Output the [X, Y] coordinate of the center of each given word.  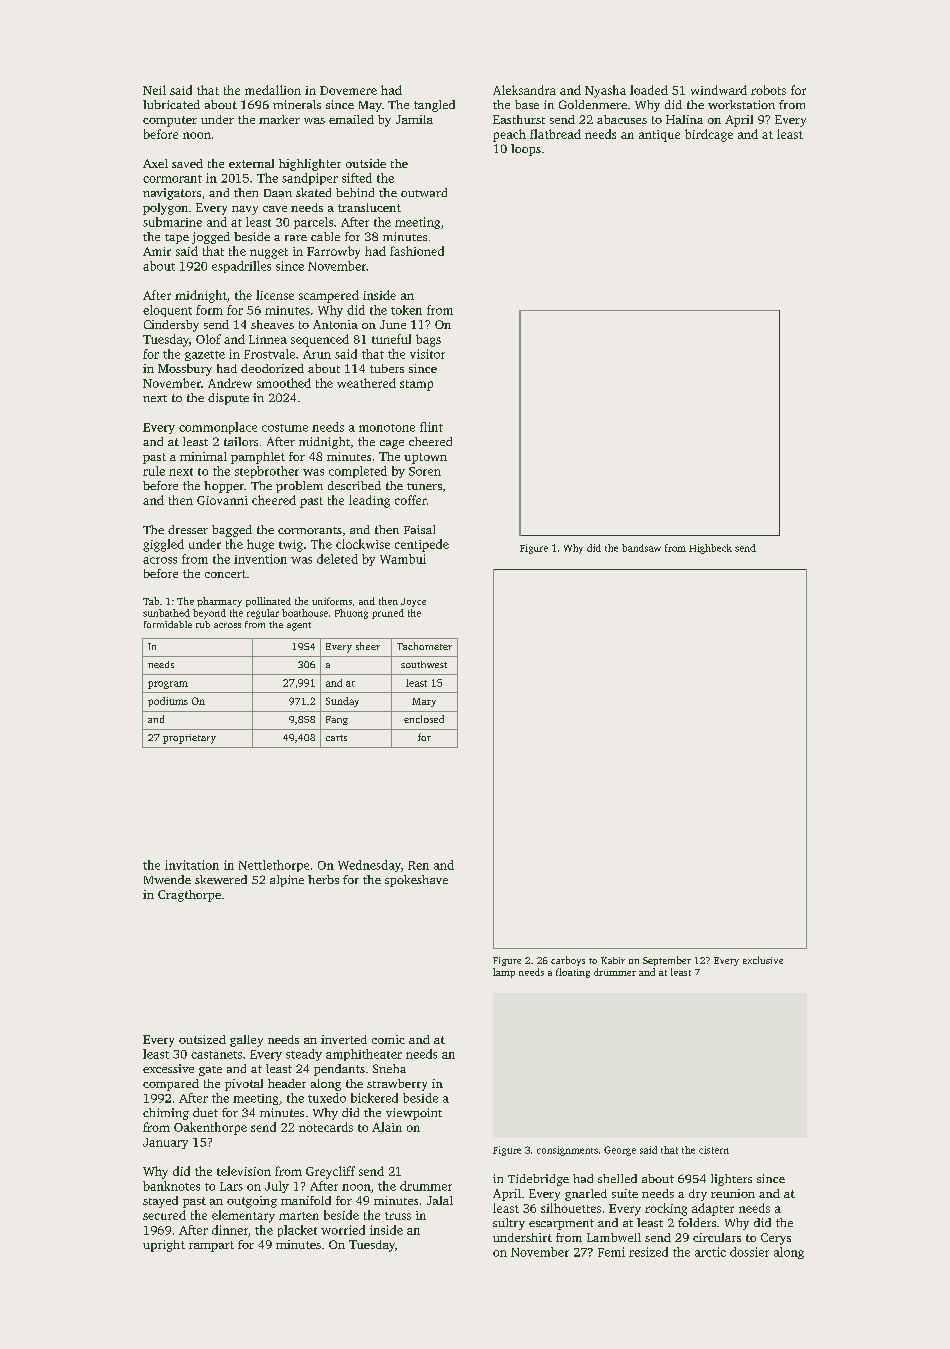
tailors [241, 441]
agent [299, 626]
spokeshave [416, 881]
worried [343, 1230]
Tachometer [424, 646]
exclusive [763, 960]
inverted [344, 1039]
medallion [273, 90]
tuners [424, 486]
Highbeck [710, 549]
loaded [649, 90]
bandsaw [641, 548]
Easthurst [519, 119]
